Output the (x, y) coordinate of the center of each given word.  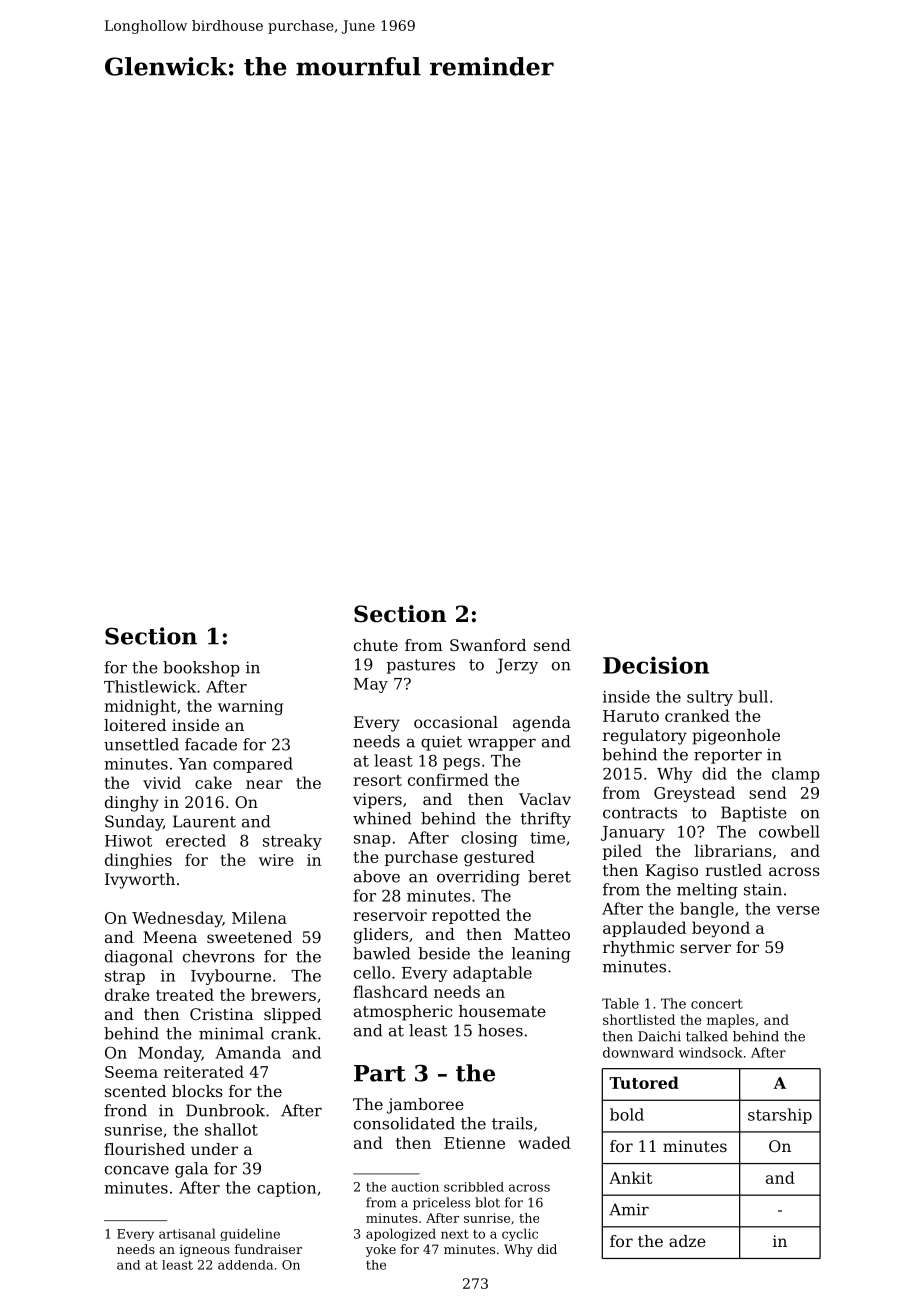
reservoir (390, 915)
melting (707, 891)
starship (780, 1116)
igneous (205, 1250)
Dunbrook (225, 1110)
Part (380, 1073)
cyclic (520, 1234)
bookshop (201, 669)
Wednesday (177, 919)
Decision (656, 665)
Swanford (488, 645)
